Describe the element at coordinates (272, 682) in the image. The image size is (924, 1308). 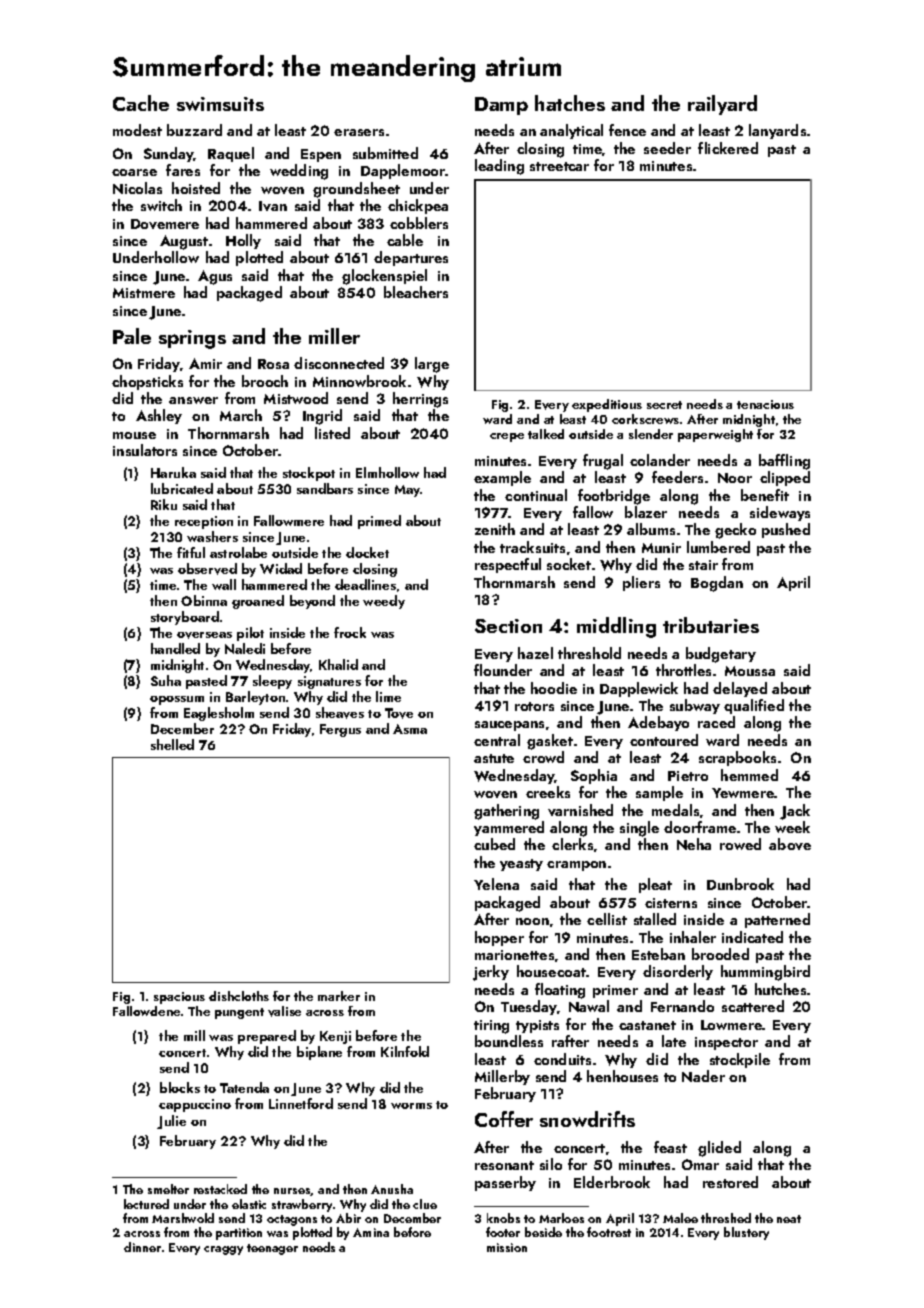
I see `sleepy` at that location.
